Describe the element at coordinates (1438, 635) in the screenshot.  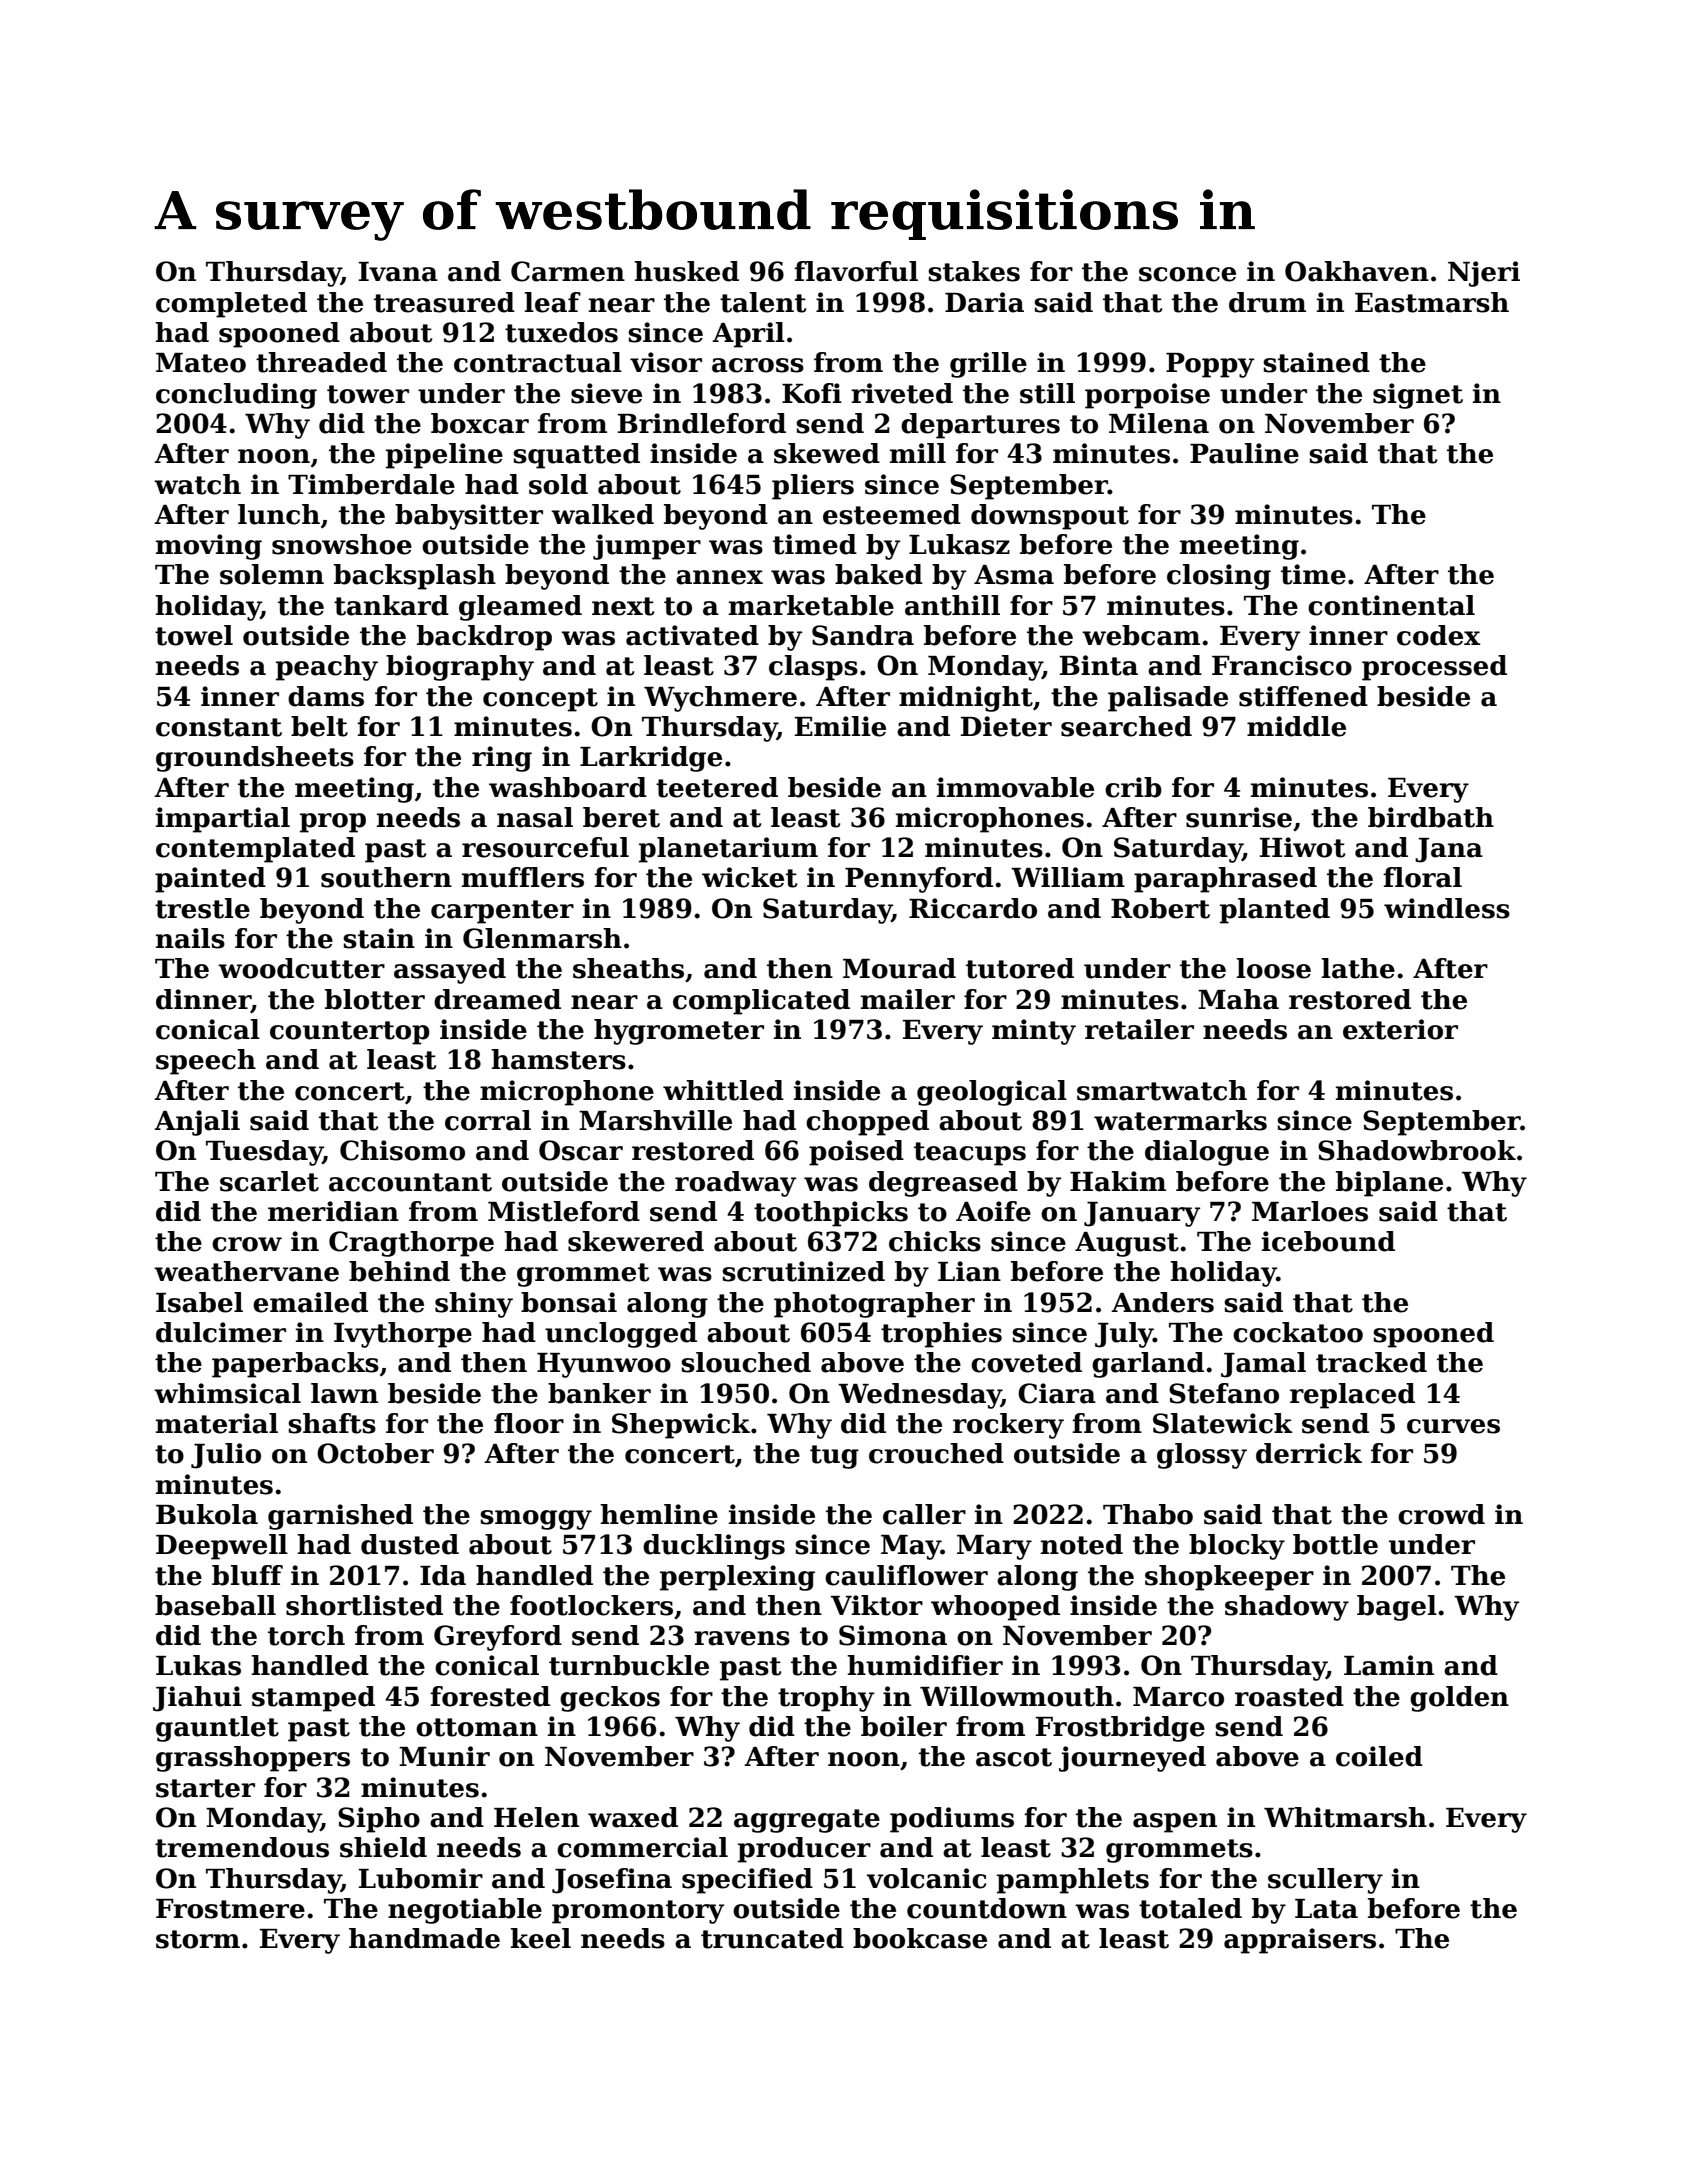
I see `codex` at that location.
